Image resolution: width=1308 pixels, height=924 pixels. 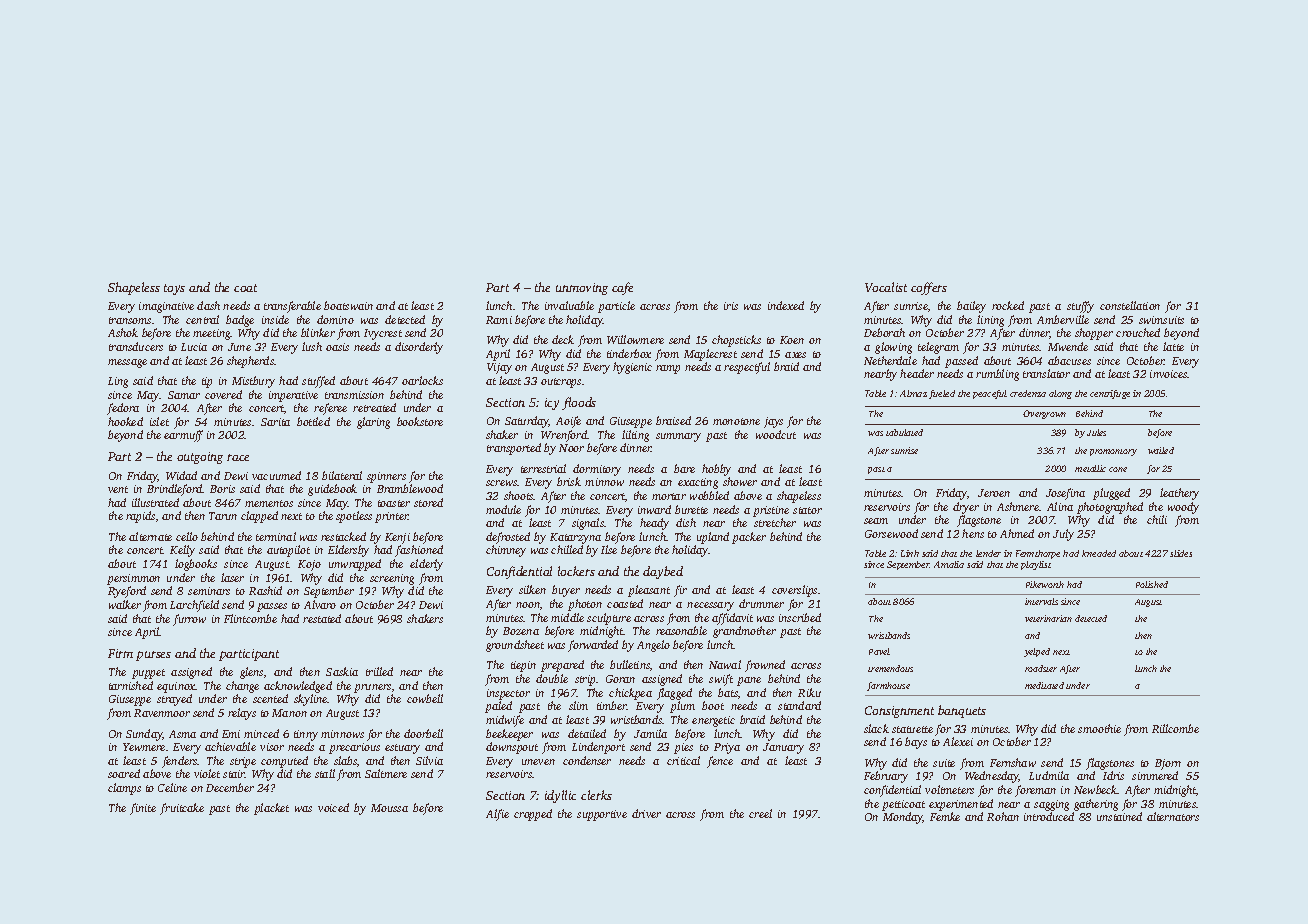 I want to click on Polished, so click(x=1152, y=584).
